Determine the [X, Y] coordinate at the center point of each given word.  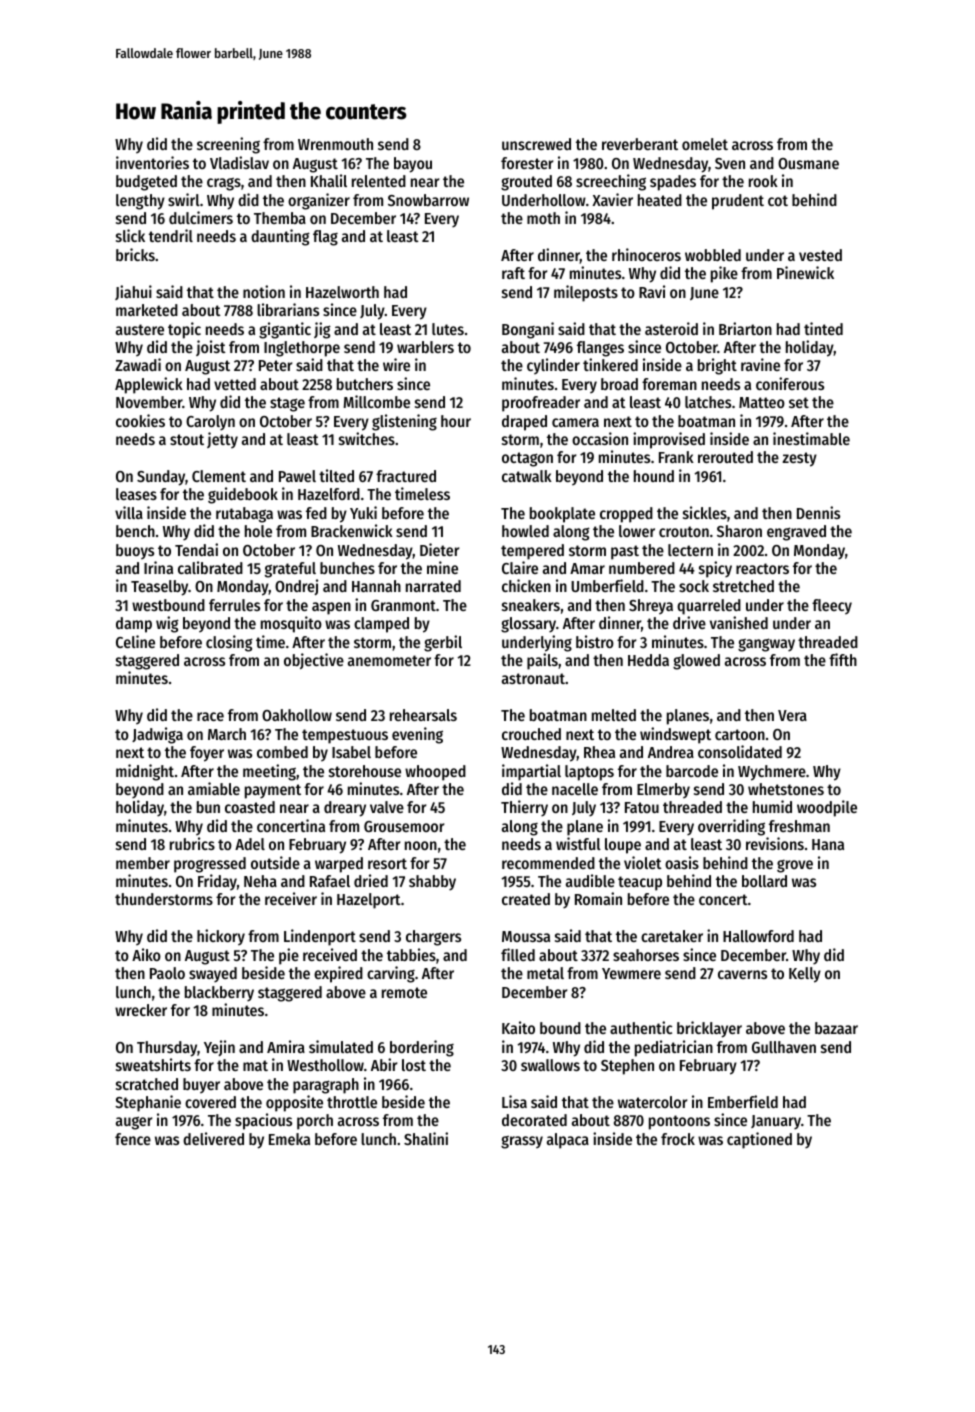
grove [795, 866]
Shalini [426, 1138]
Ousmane [808, 163]
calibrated [210, 567]
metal [545, 973]
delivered [213, 1138]
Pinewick [805, 272]
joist [211, 348]
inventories [152, 162]
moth [543, 218]
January [776, 1122]
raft [513, 273]
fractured [406, 476]
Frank [676, 457]
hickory [221, 937]
